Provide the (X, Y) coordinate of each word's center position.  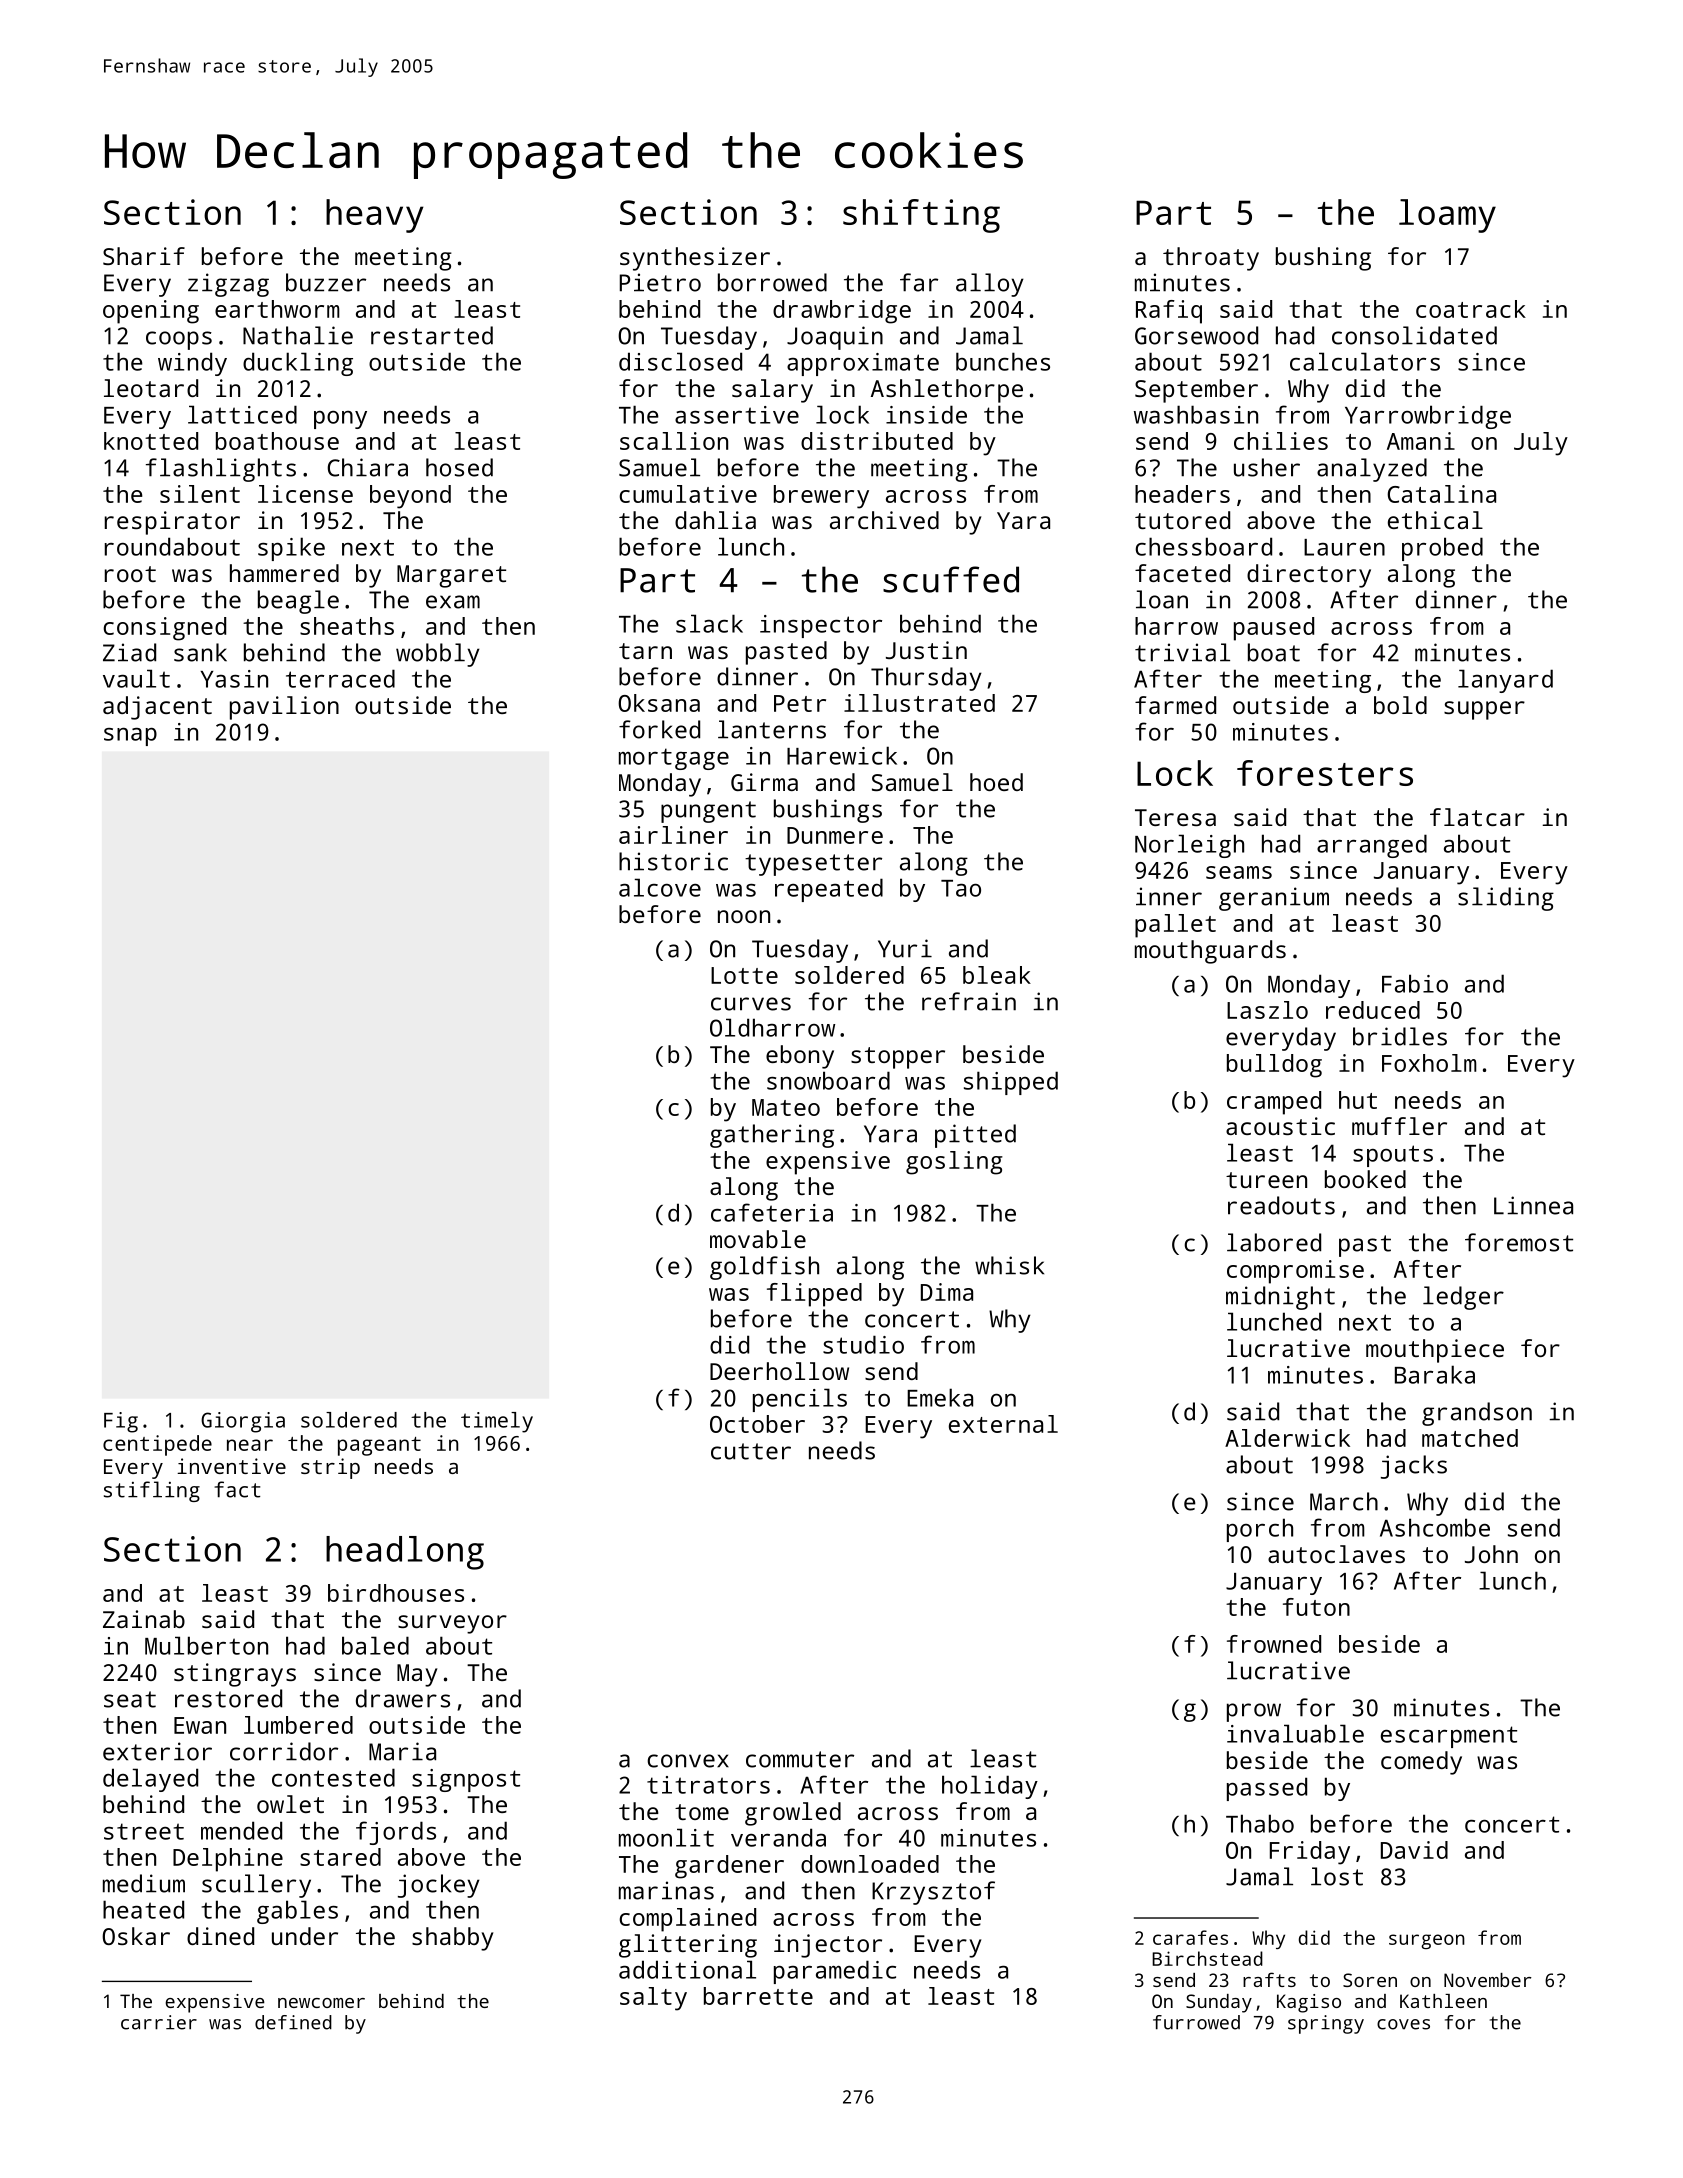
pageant (379, 1446)
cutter (751, 1451)
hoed (996, 782)
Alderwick (1287, 1438)
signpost (466, 1780)
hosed (459, 467)
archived (884, 520)
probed (1442, 549)
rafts (1269, 1979)
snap (130, 737)
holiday (990, 1787)
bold (1400, 705)
